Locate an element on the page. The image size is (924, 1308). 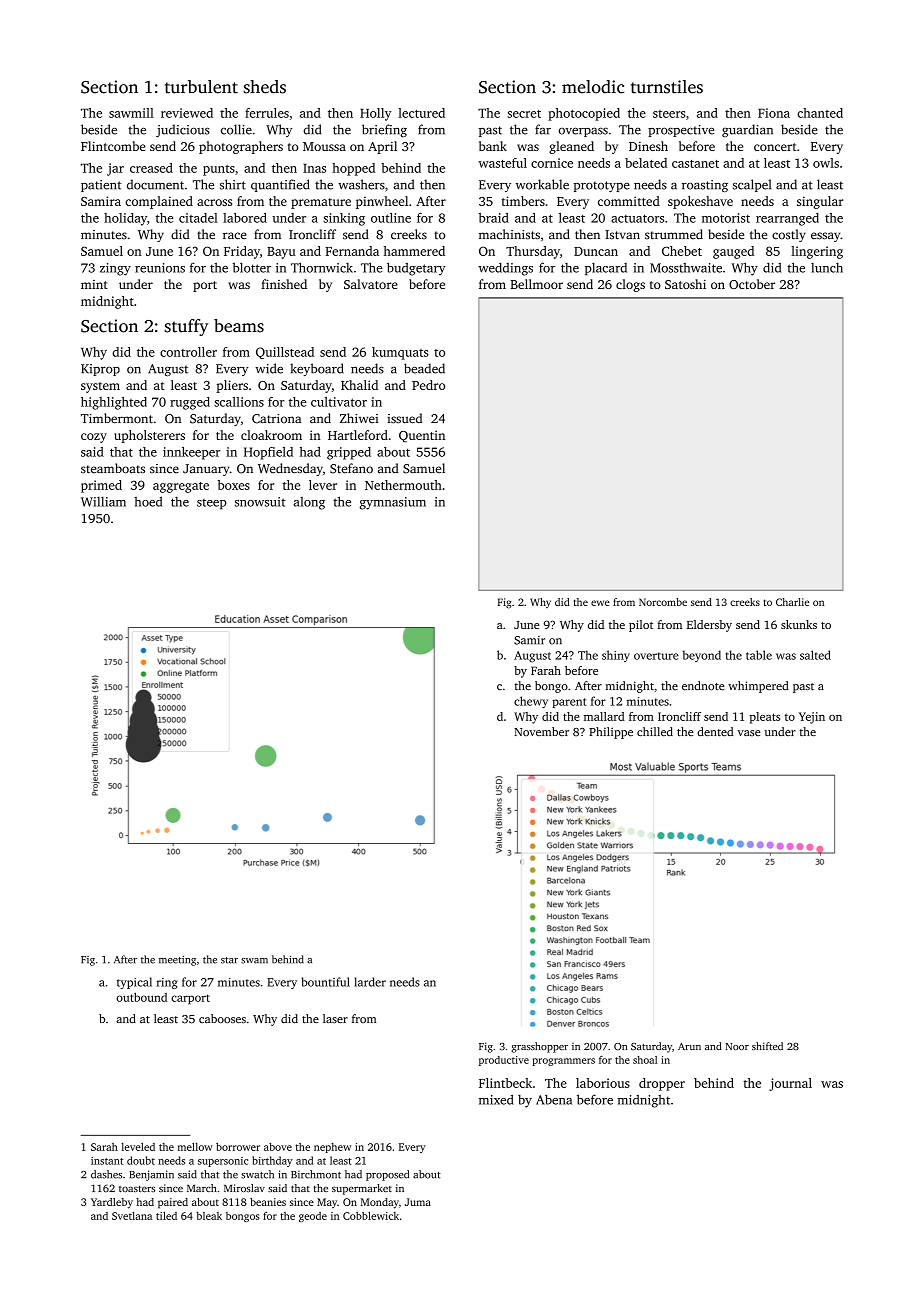
larder is located at coordinates (370, 982).
